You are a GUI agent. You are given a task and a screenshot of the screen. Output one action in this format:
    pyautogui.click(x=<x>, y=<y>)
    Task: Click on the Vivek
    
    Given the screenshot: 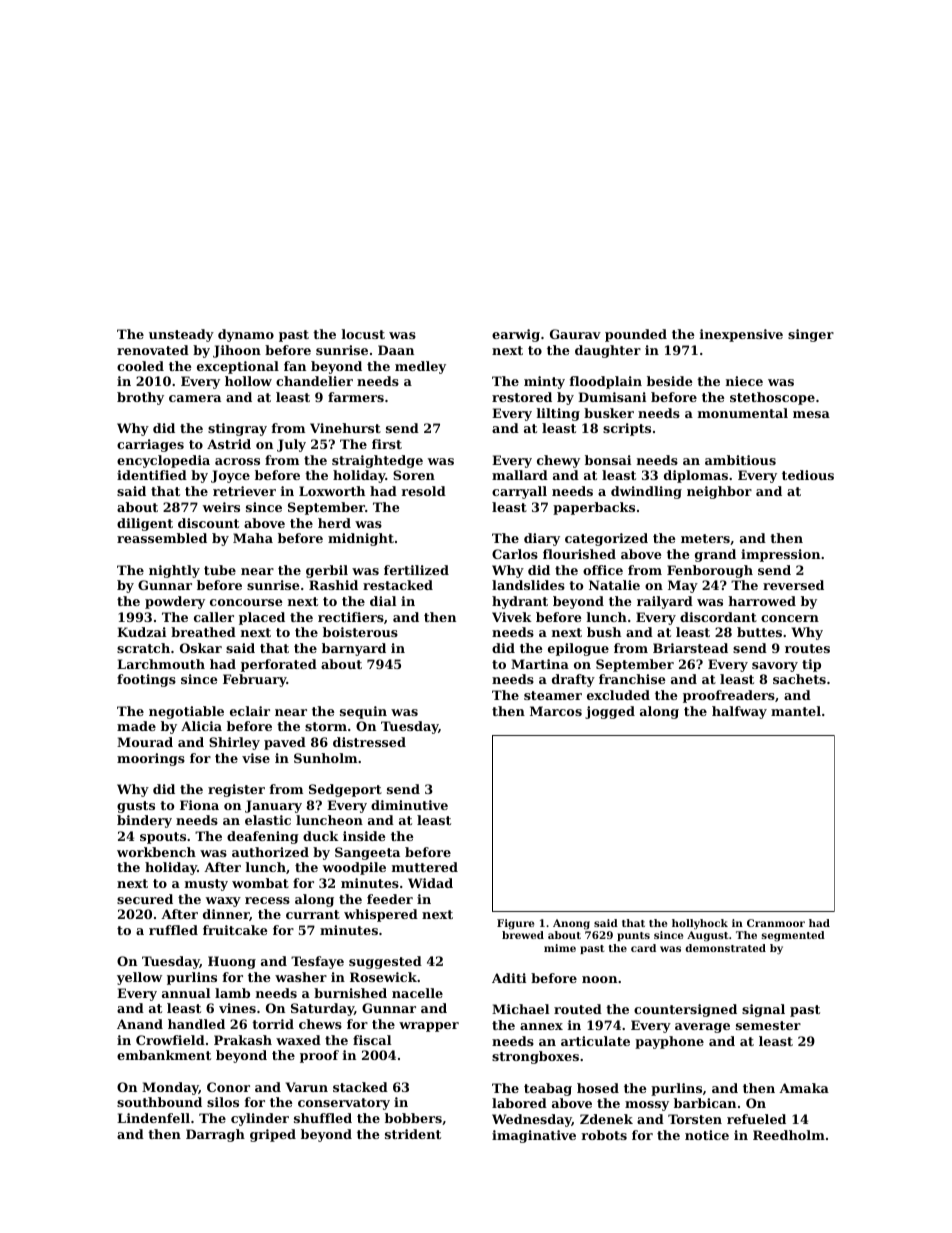 What is the action you would take?
    pyautogui.click(x=512, y=617)
